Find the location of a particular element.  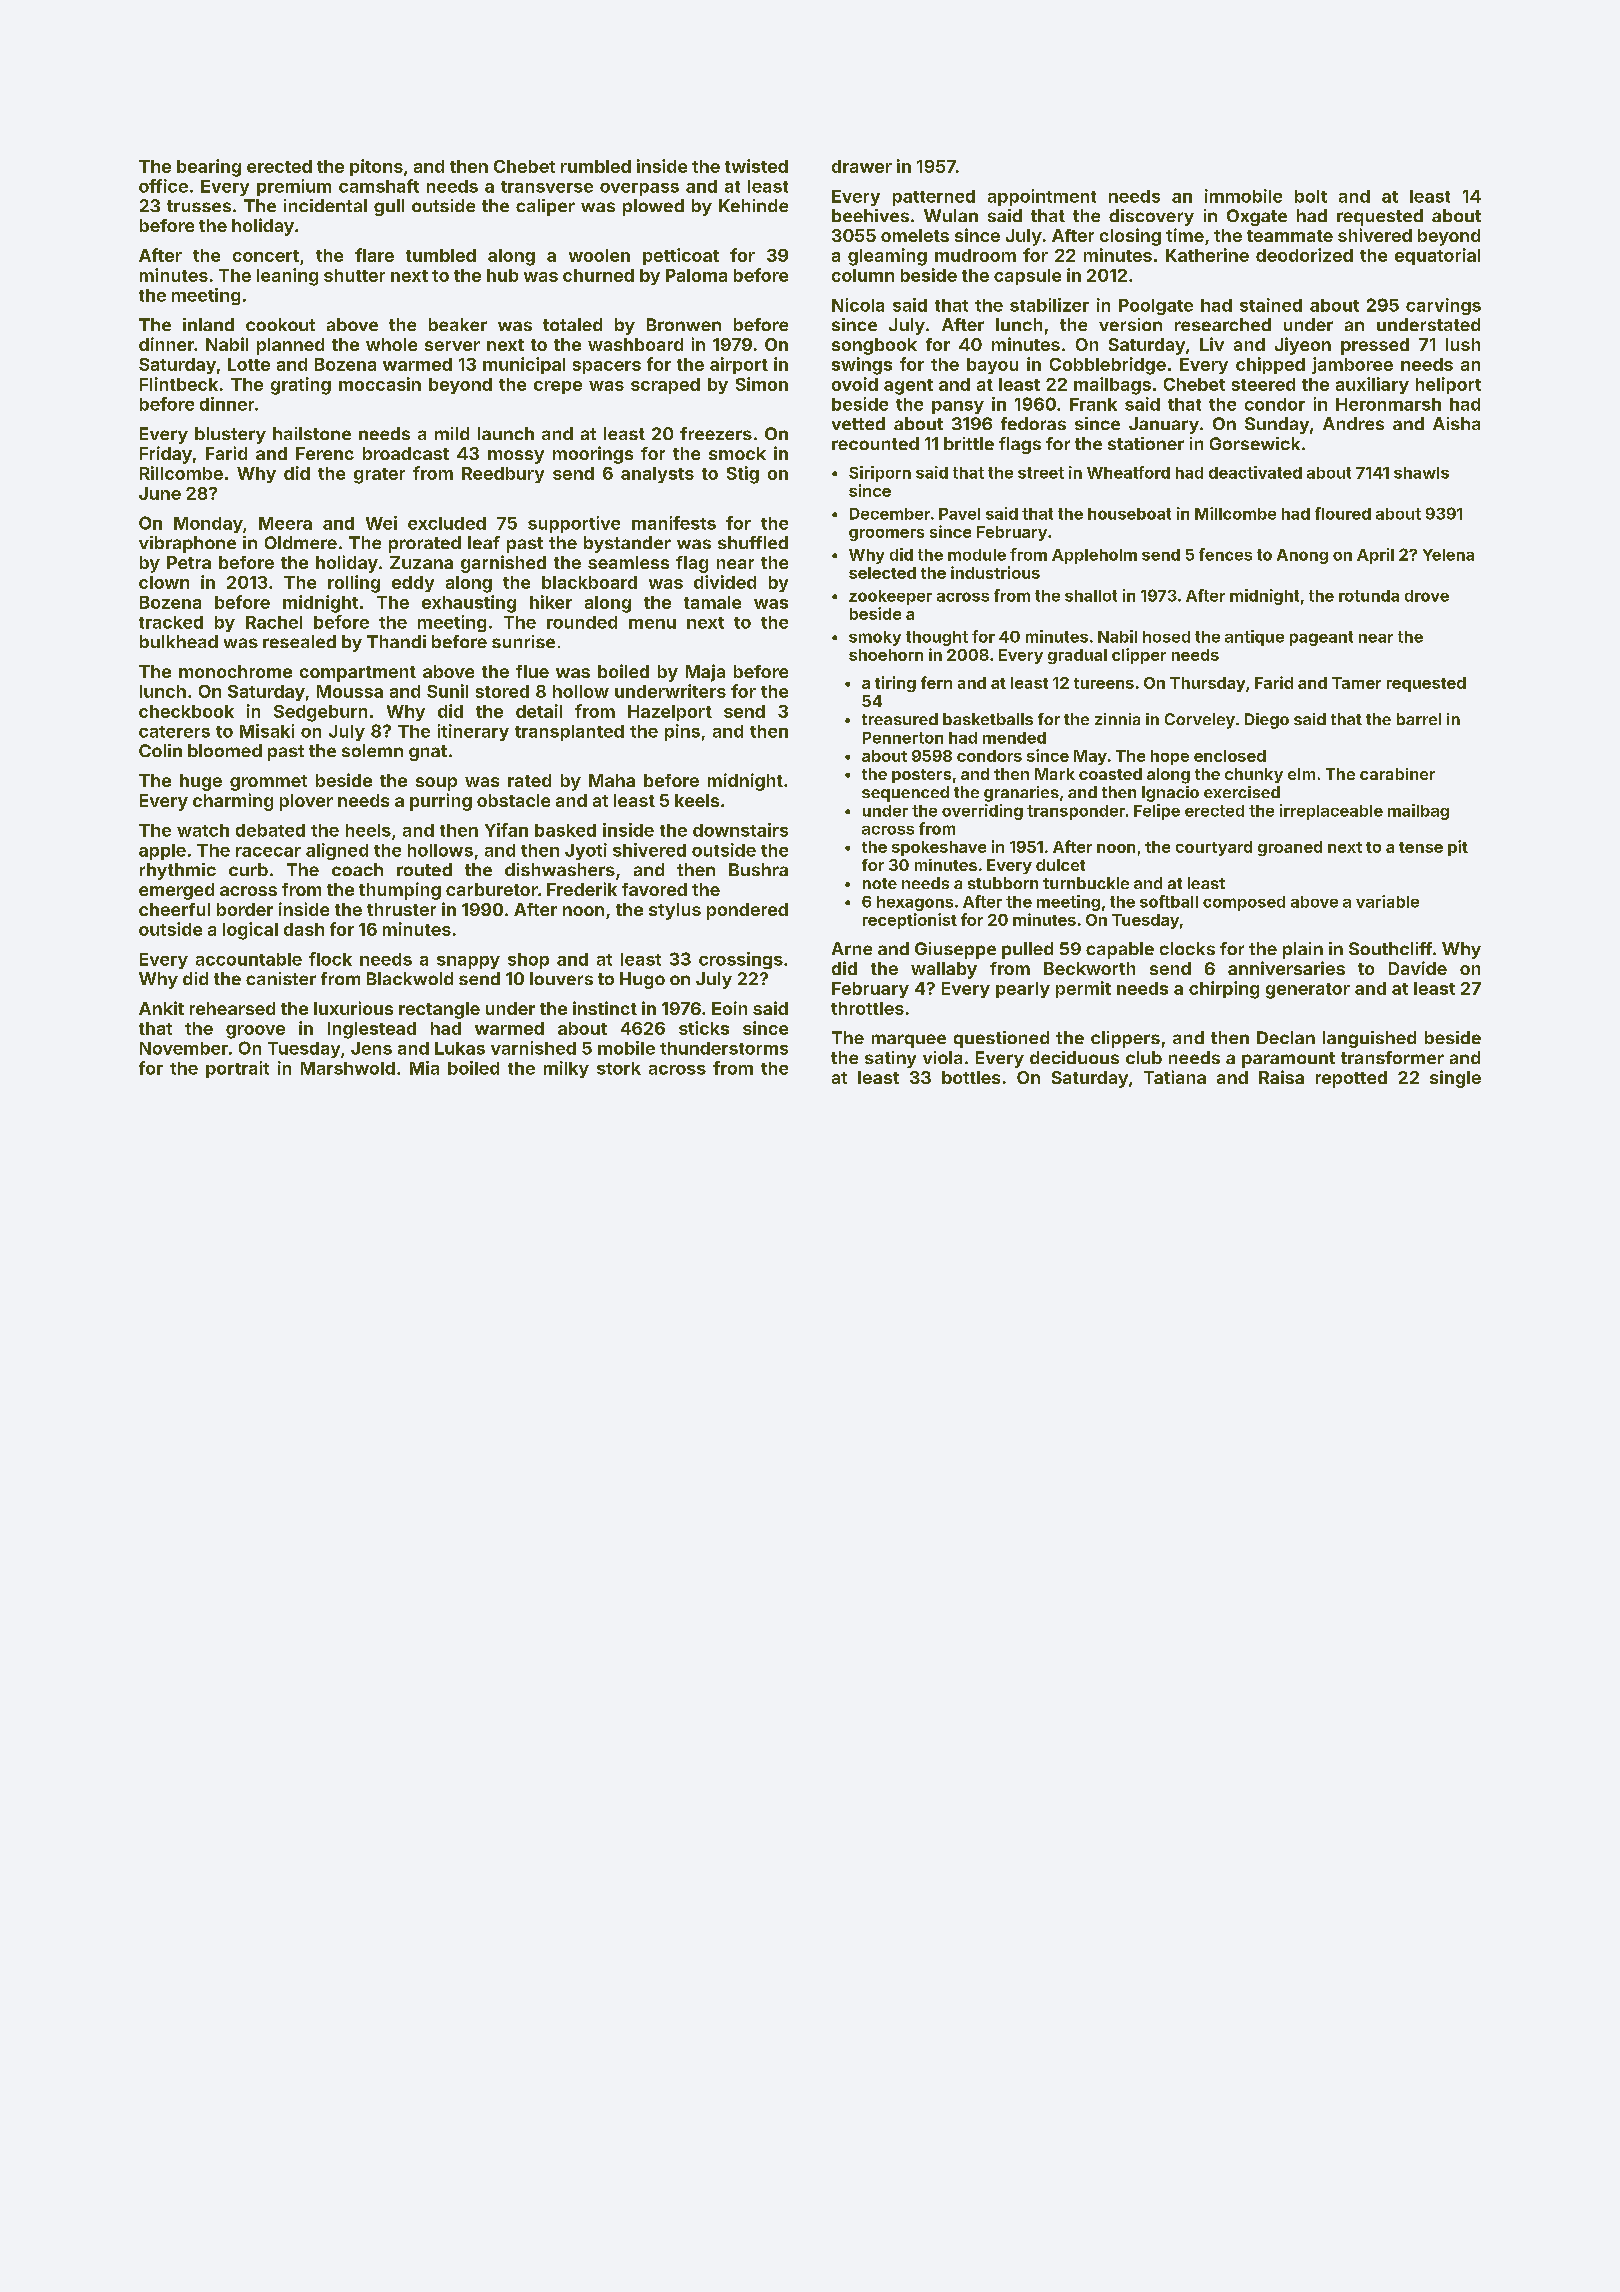

grommet is located at coordinates (268, 783).
